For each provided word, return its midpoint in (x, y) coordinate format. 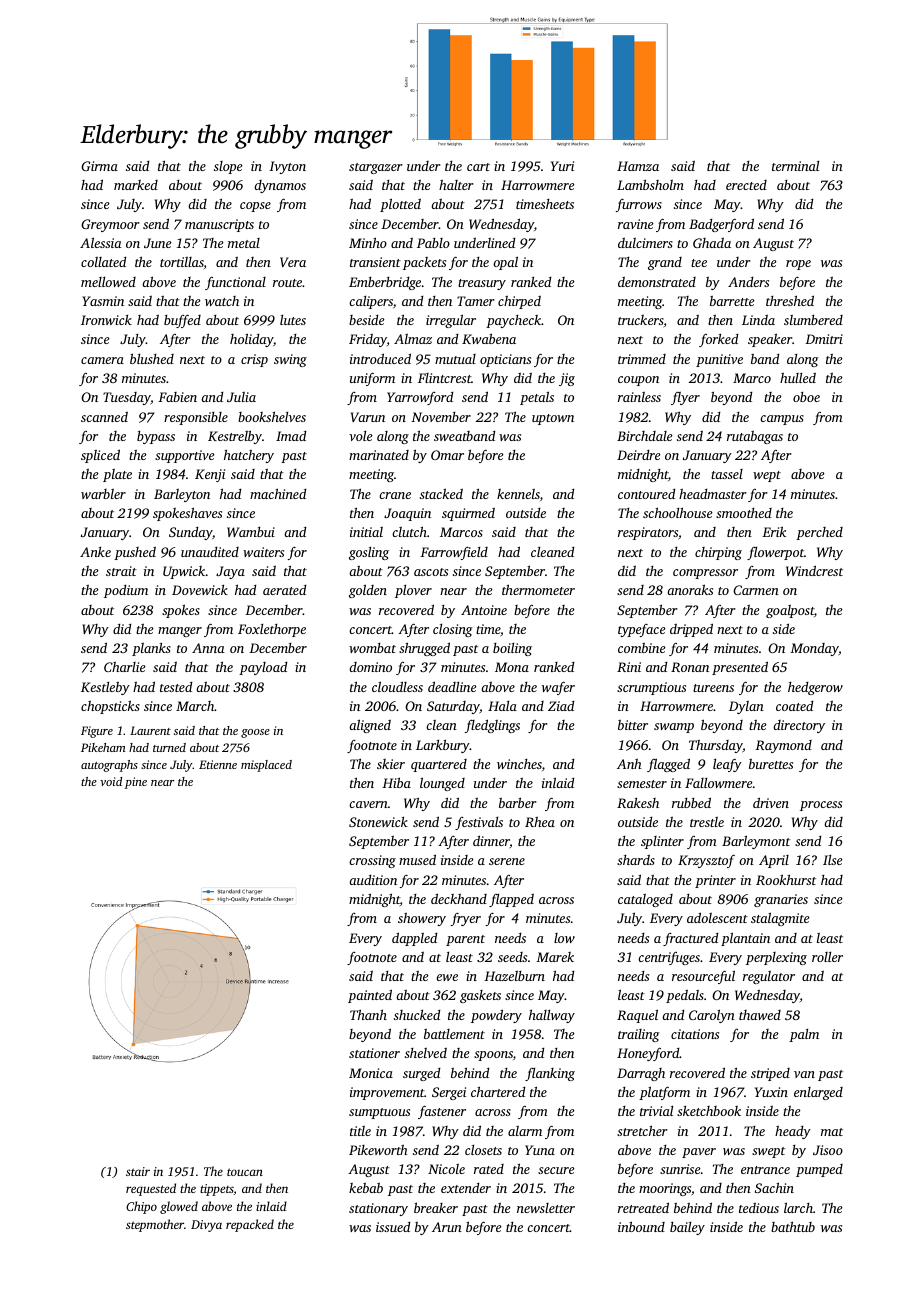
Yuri (562, 166)
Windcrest (814, 570)
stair (138, 1171)
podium (126, 591)
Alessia (101, 242)
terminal (795, 166)
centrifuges (669, 958)
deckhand (459, 898)
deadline (452, 686)
